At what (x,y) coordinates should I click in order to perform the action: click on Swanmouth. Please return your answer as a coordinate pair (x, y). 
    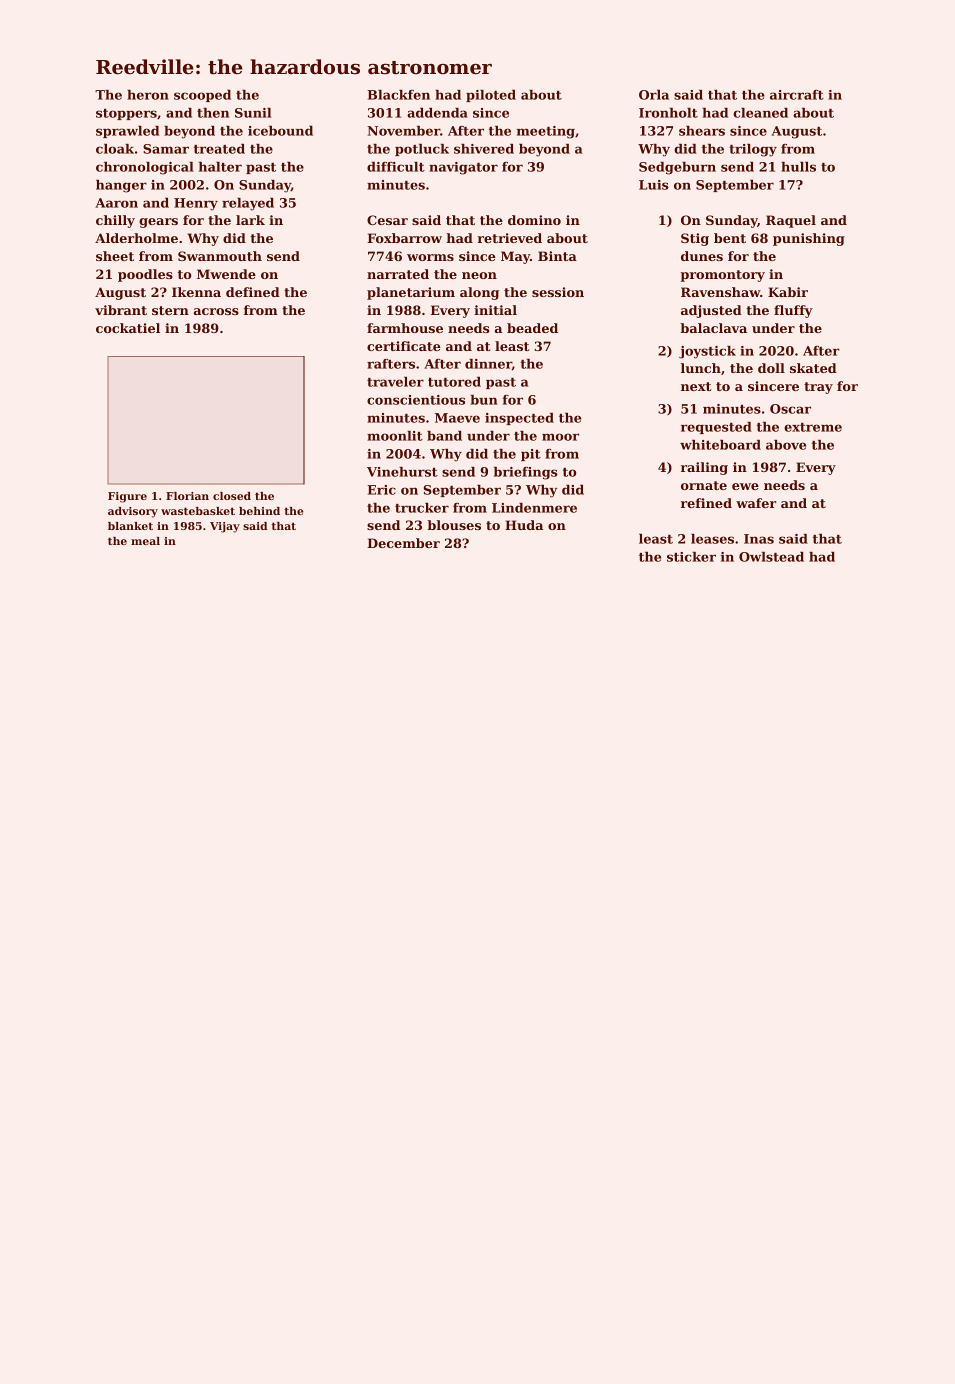
    Looking at the image, I should click on (220, 256).
